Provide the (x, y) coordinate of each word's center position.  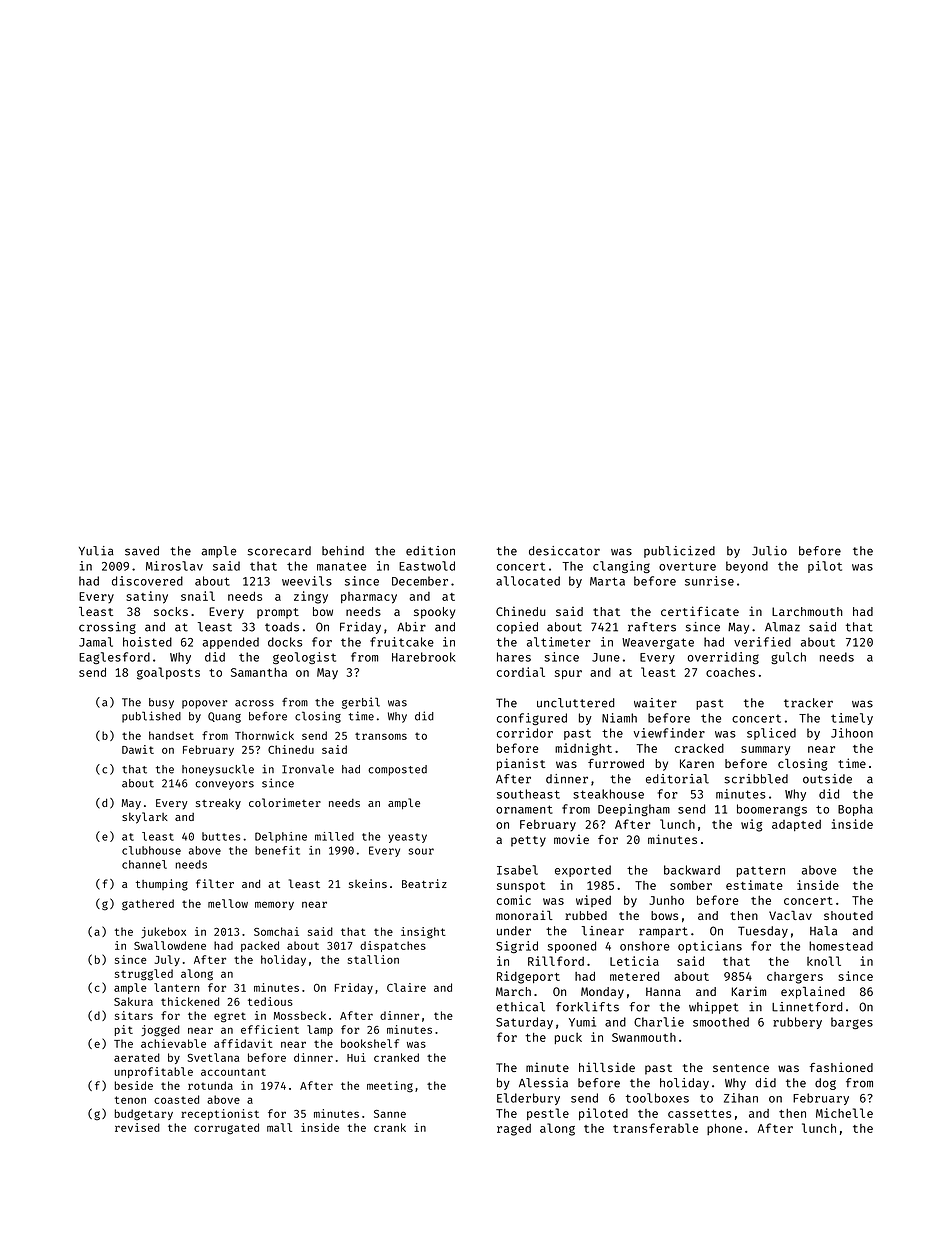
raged (514, 1130)
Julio (769, 551)
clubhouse (151, 850)
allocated (528, 581)
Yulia (96, 551)
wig (751, 825)
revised (137, 1127)
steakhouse (608, 794)
